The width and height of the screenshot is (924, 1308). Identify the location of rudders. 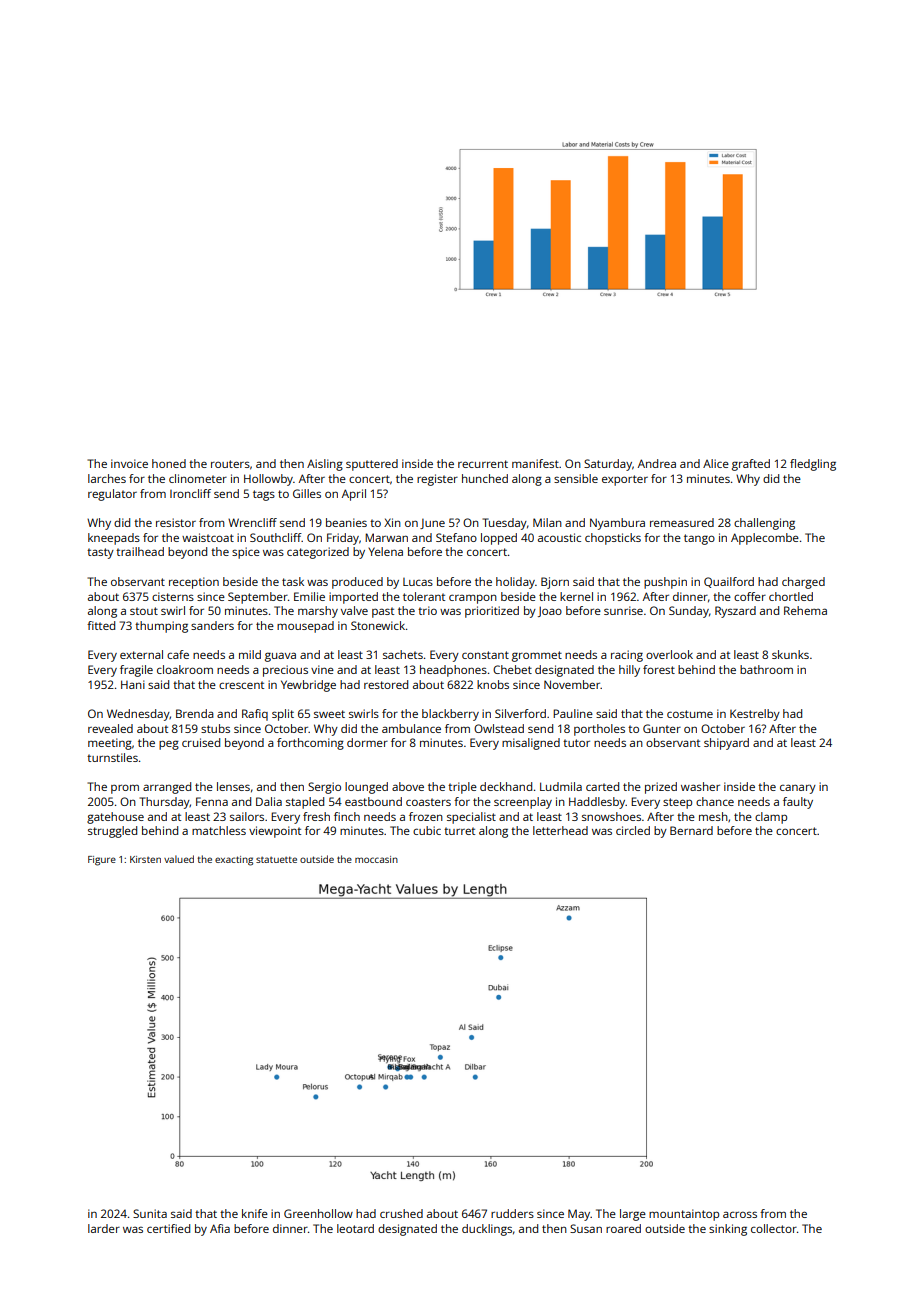
(512, 1213).
